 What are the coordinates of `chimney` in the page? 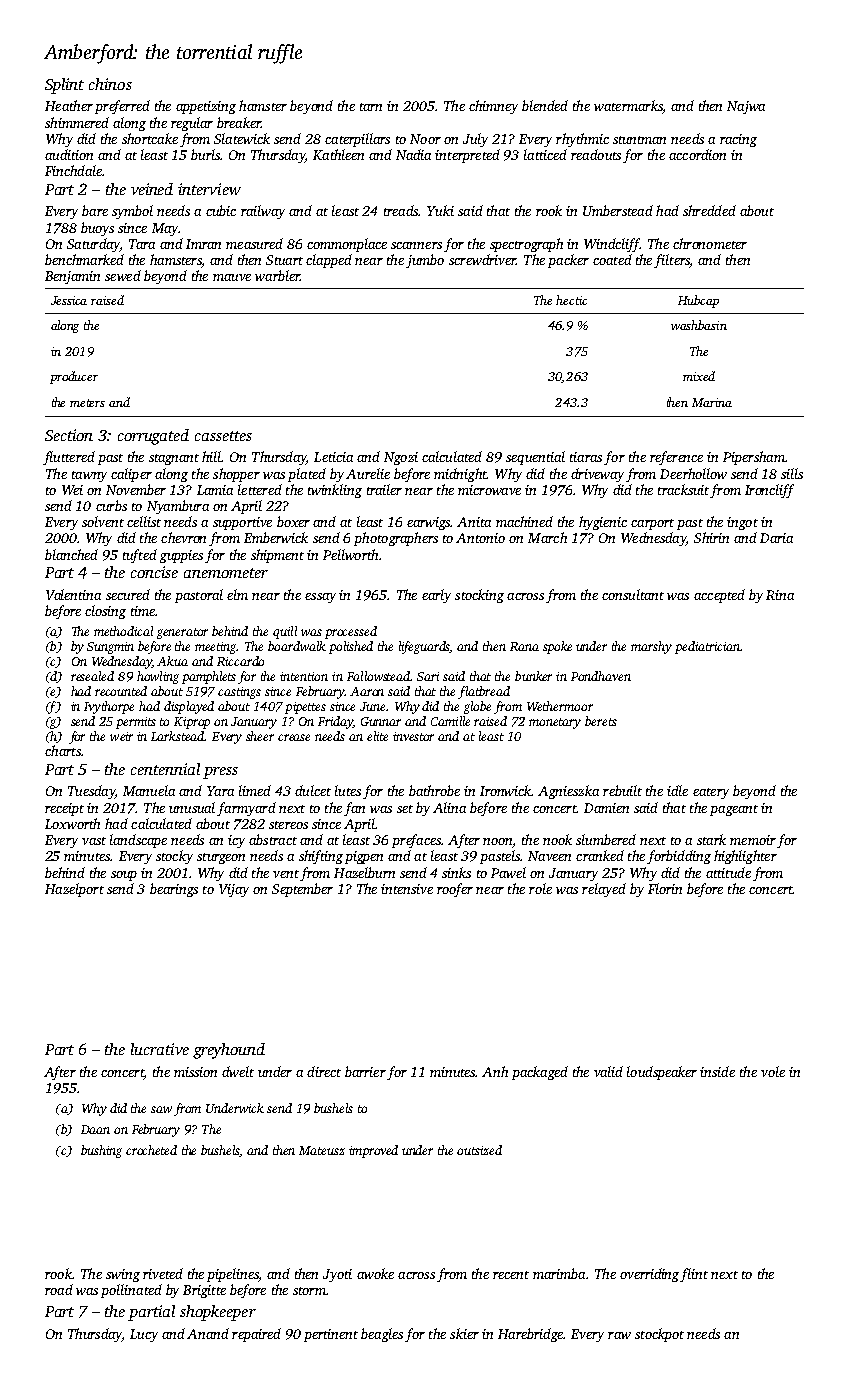 It's located at (493, 107).
